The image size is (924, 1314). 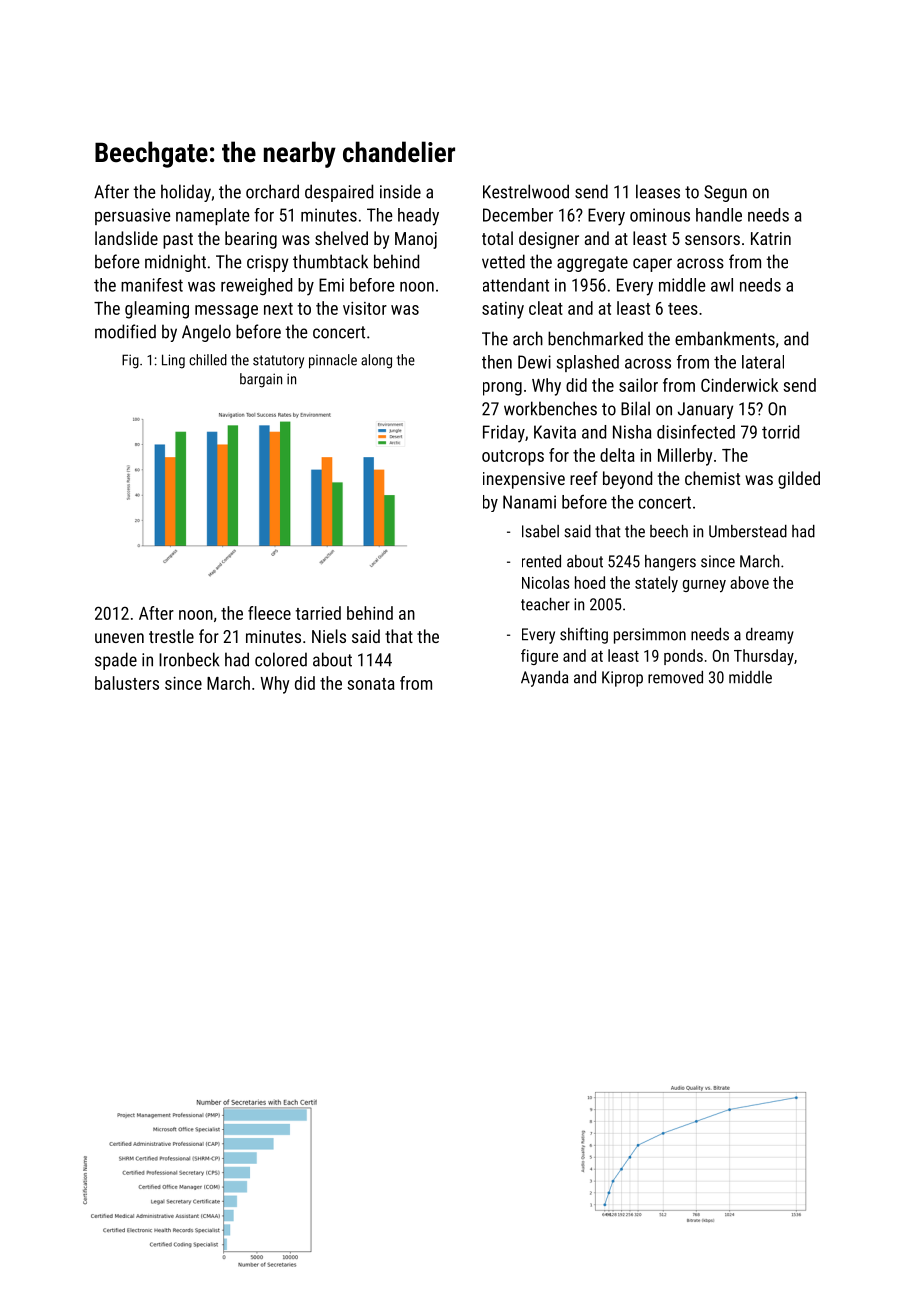 I want to click on embankments, so click(x=725, y=338).
